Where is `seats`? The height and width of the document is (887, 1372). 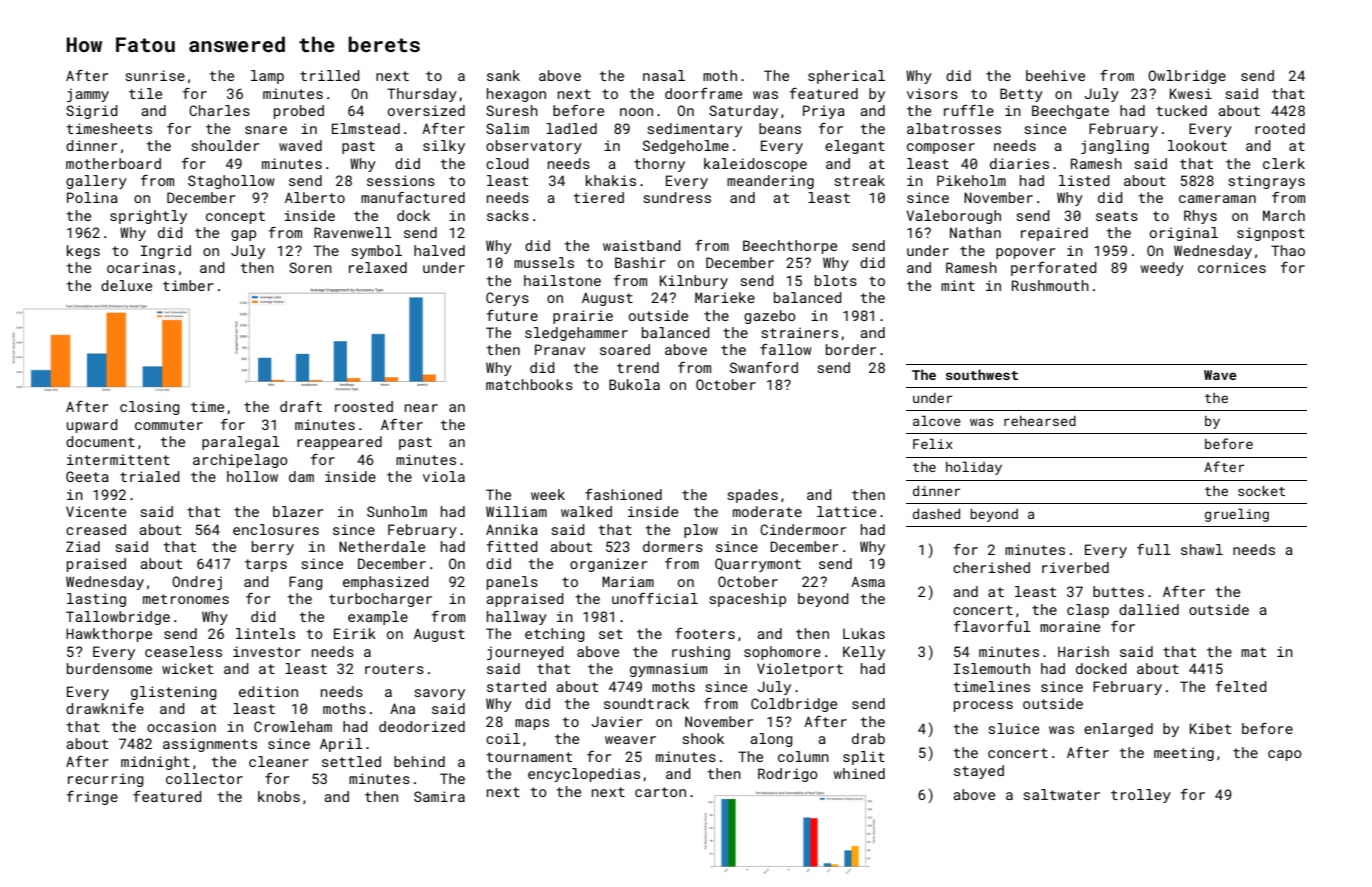 seats is located at coordinates (1117, 216).
